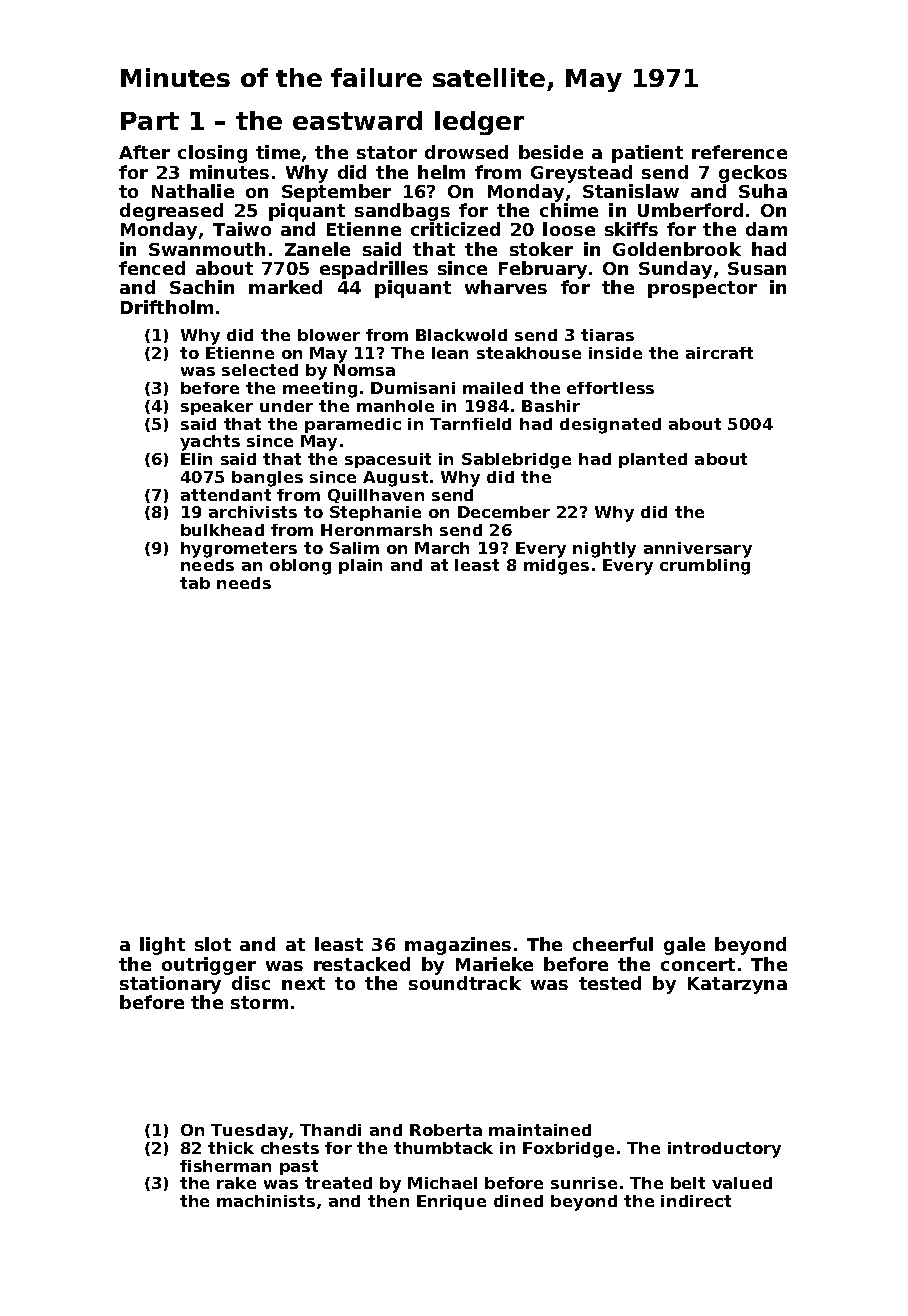 This page has width=908, height=1316. I want to click on crumbling, so click(705, 567).
